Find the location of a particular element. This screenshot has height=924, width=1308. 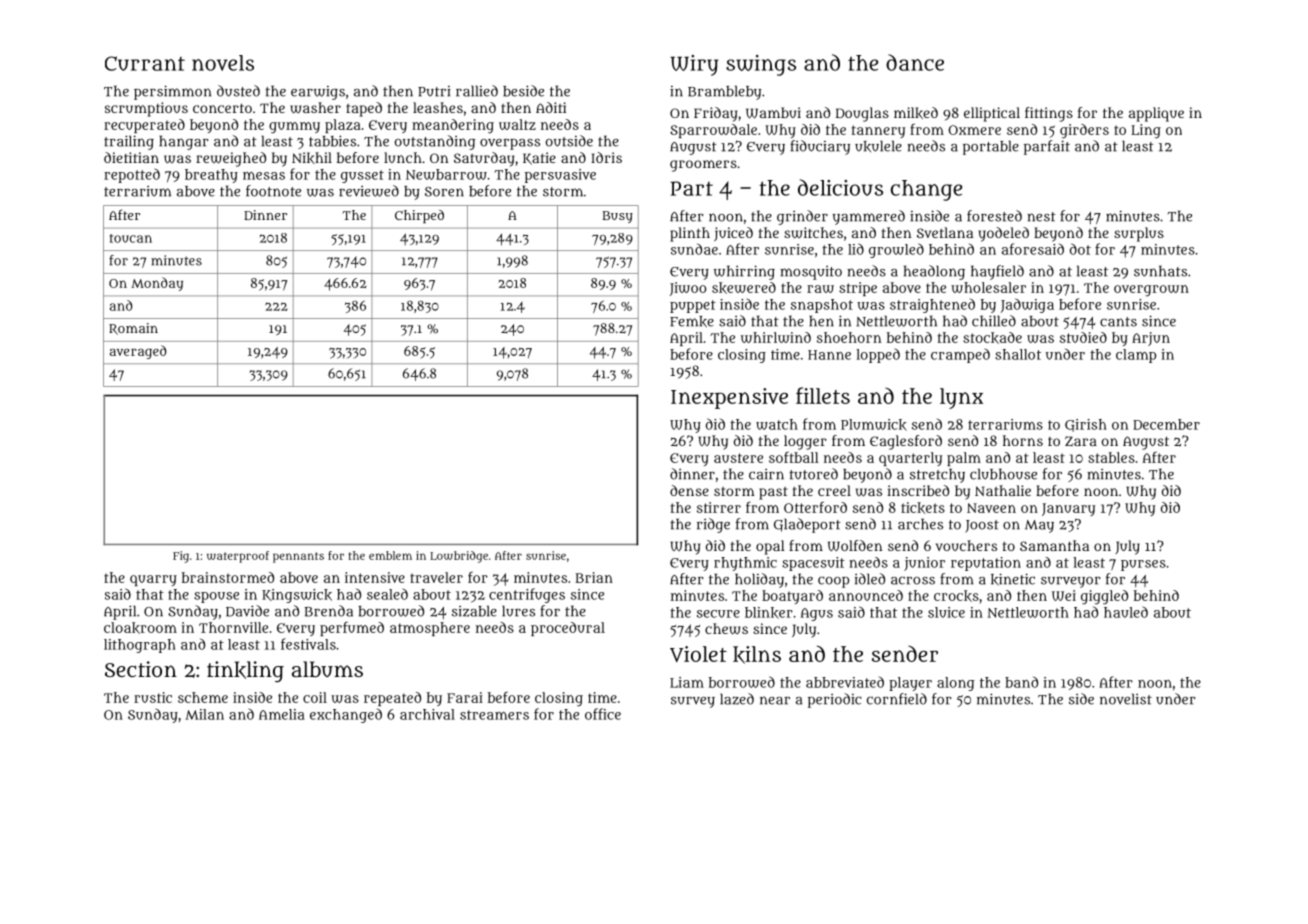

Wiry is located at coordinates (694, 65).
